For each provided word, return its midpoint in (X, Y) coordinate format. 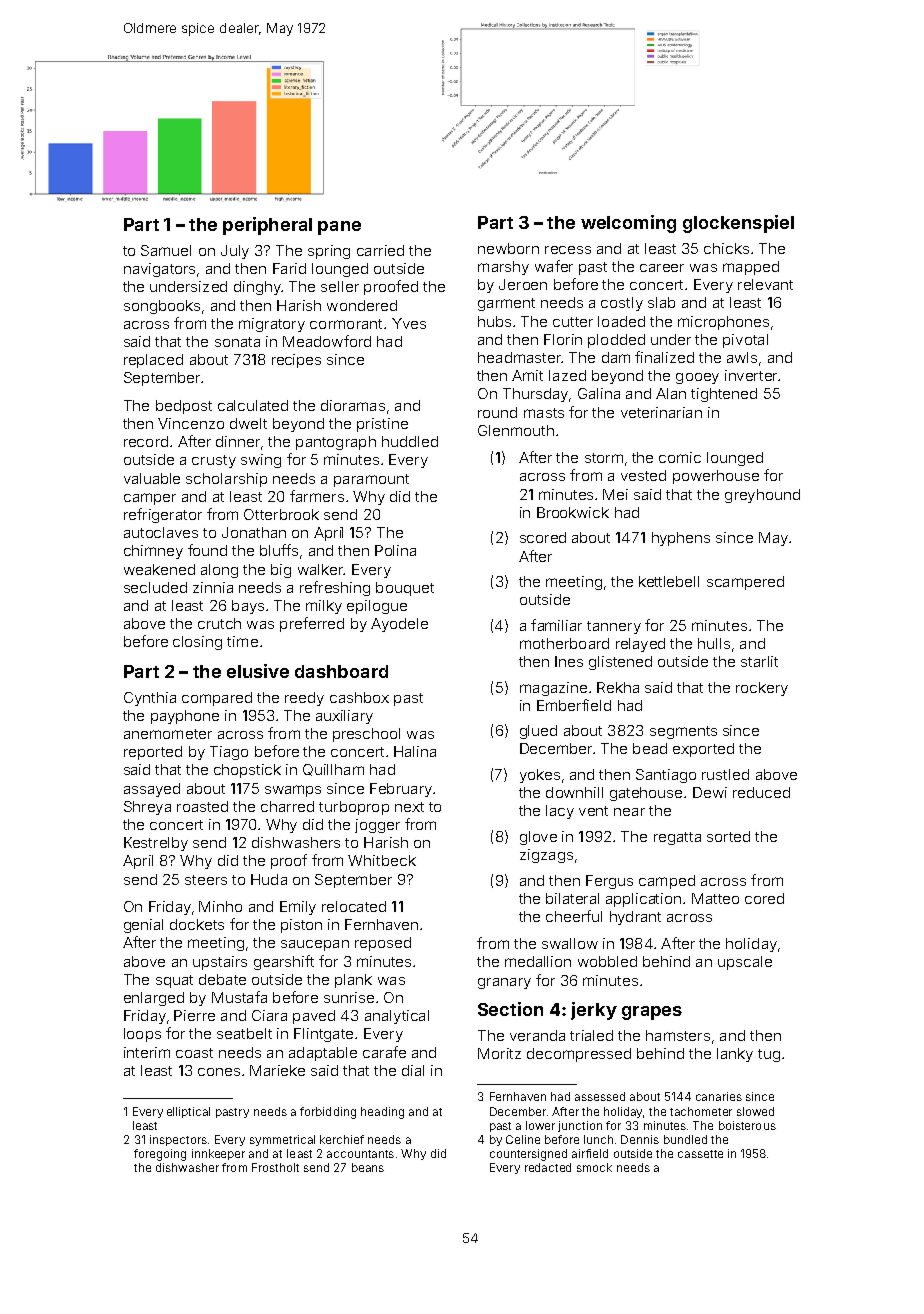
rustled (725, 774)
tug (769, 1055)
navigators (159, 270)
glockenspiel (738, 224)
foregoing (160, 1155)
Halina (415, 751)
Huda (269, 879)
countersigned (528, 1155)
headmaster (519, 357)
